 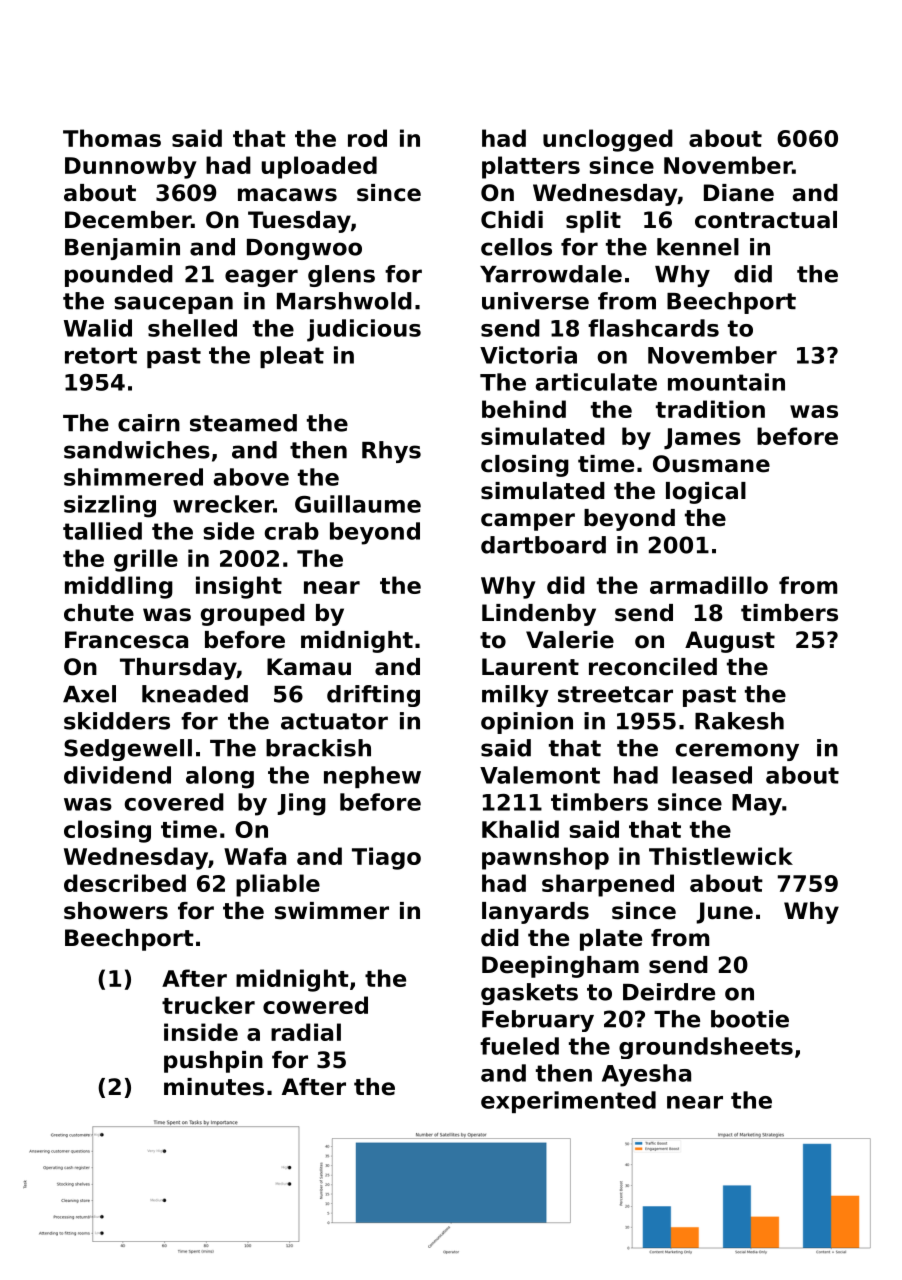 What do you see at coordinates (195, 694) in the document?
I see `kneaded` at bounding box center [195, 694].
